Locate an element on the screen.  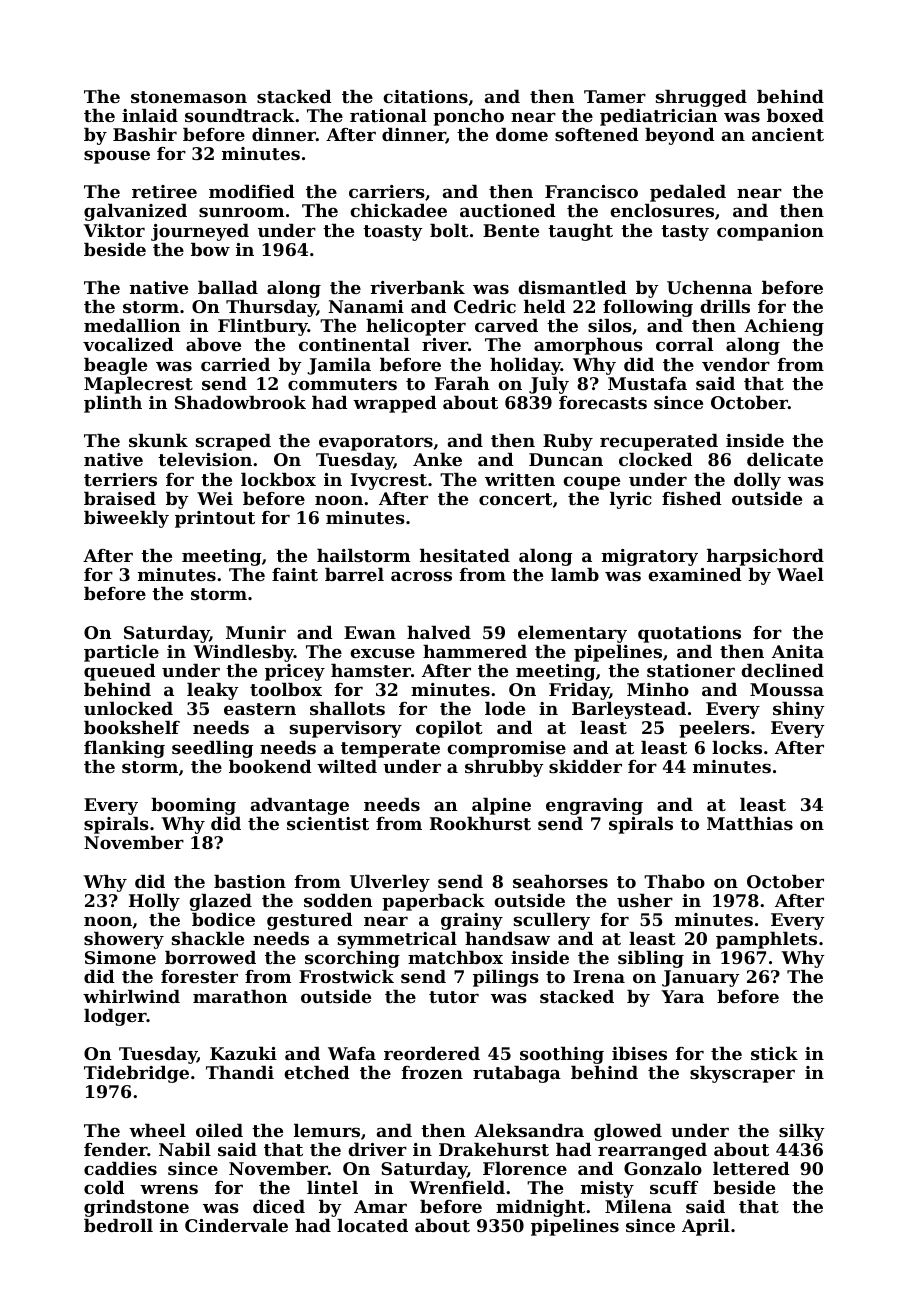
Viktor is located at coordinates (114, 230).
